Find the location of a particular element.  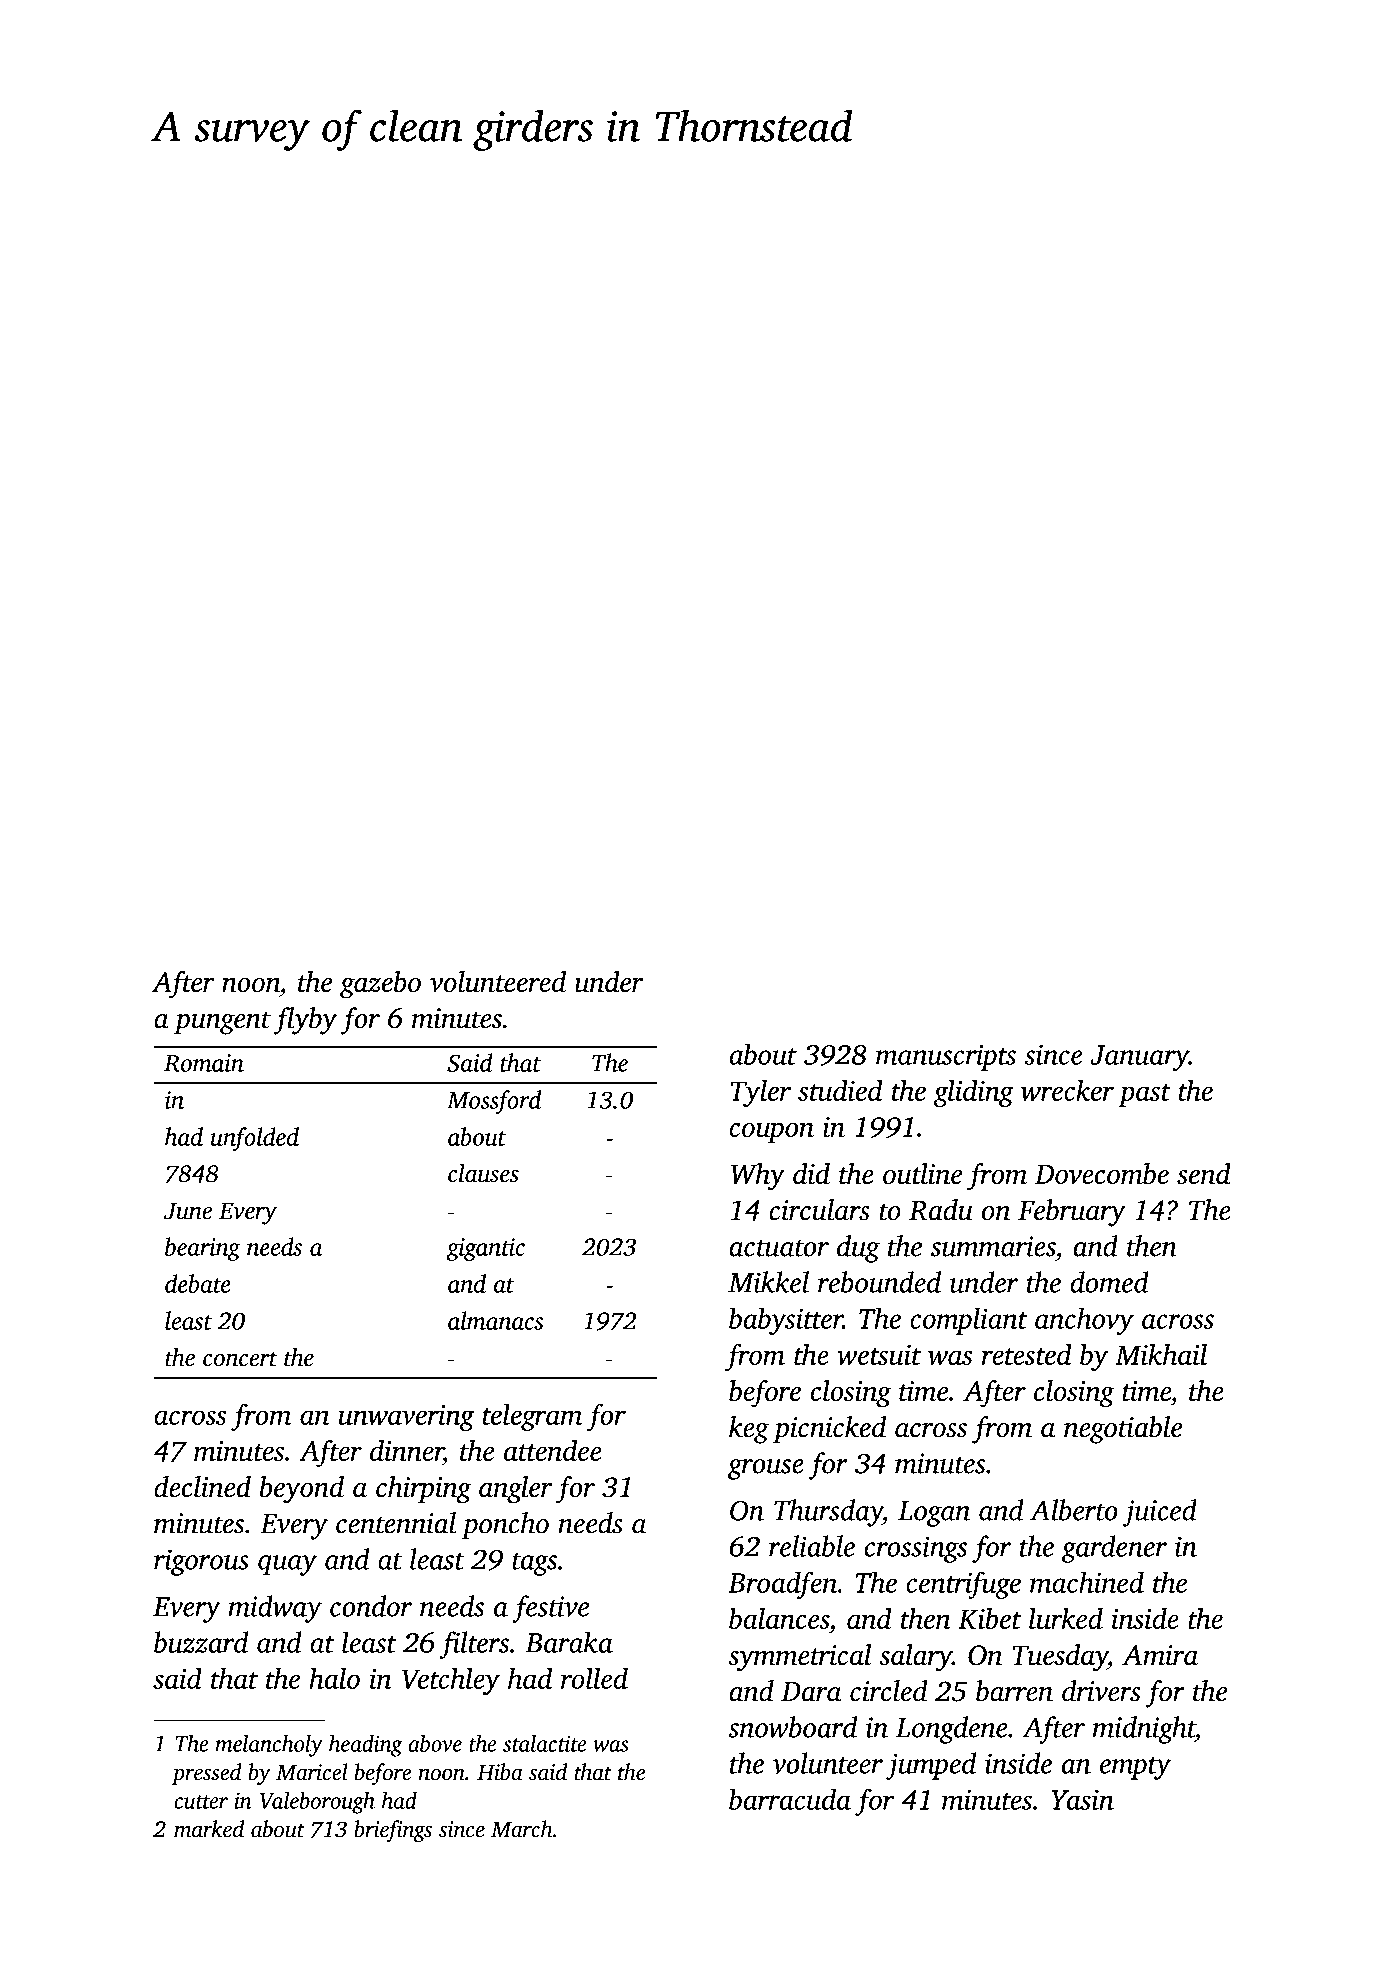

juiced is located at coordinates (1160, 1513).
